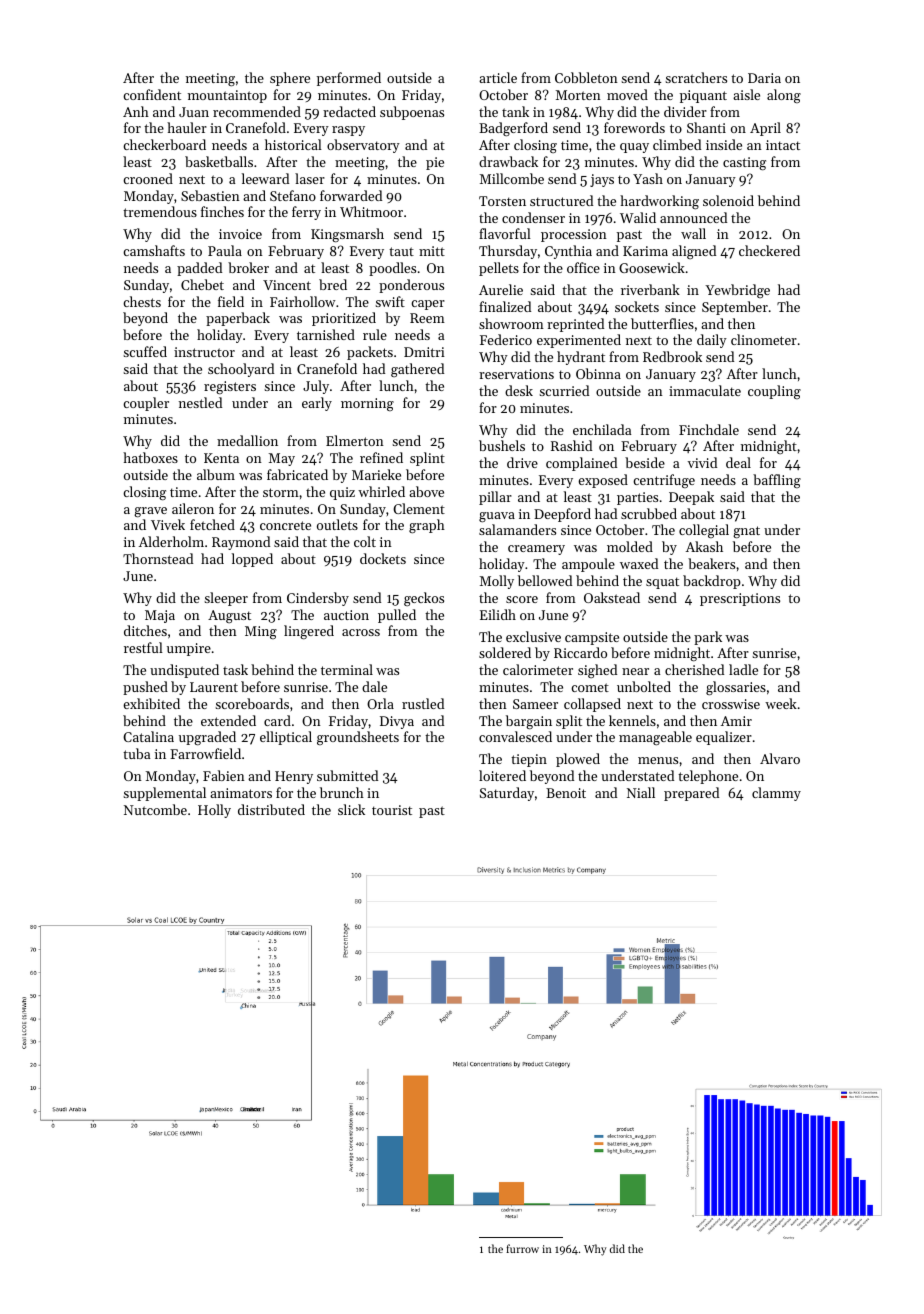  Describe the element at coordinates (252, 560) in the document. I see `lopped` at that location.
